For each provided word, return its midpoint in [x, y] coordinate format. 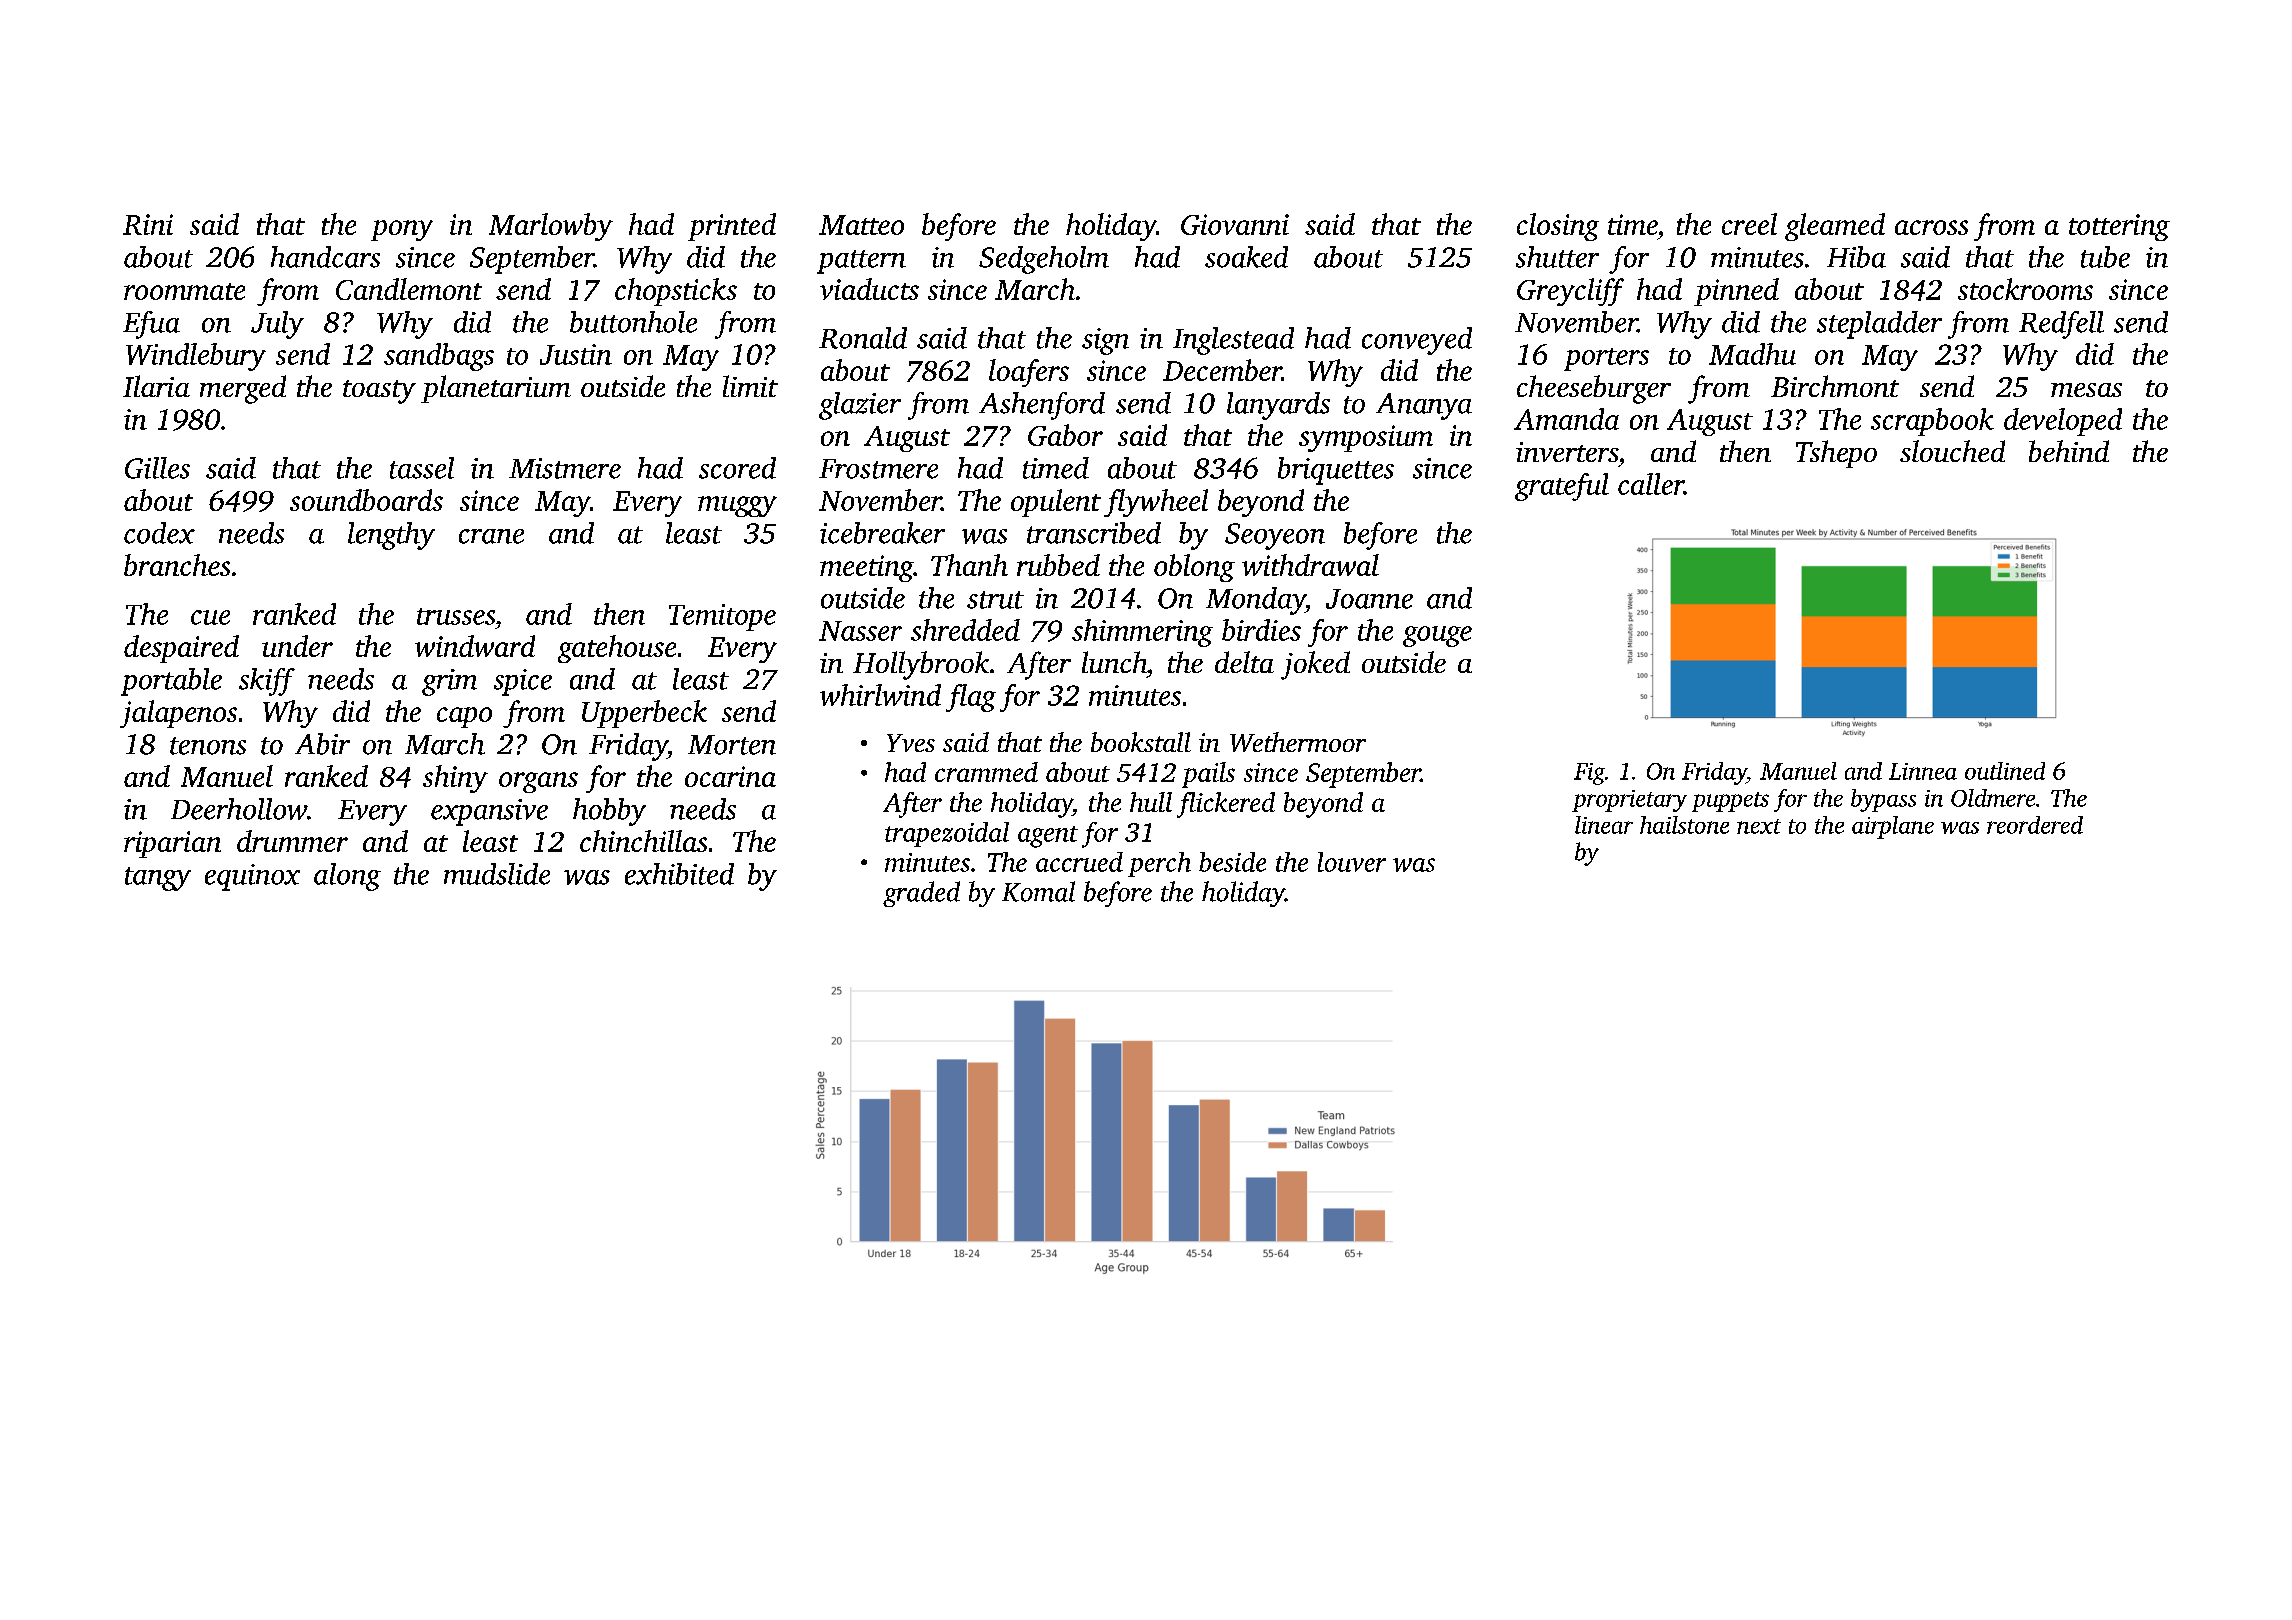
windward [475, 646]
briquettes [1336, 471]
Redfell [2061, 325]
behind [2069, 451]
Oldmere [1993, 798]
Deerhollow [239, 809]
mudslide [497, 874]
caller [1651, 484]
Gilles [157, 468]
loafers [1029, 373]
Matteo [861, 225]
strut [995, 600]
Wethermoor [1298, 742]
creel [1749, 224]
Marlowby [551, 227]
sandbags [439, 357]
